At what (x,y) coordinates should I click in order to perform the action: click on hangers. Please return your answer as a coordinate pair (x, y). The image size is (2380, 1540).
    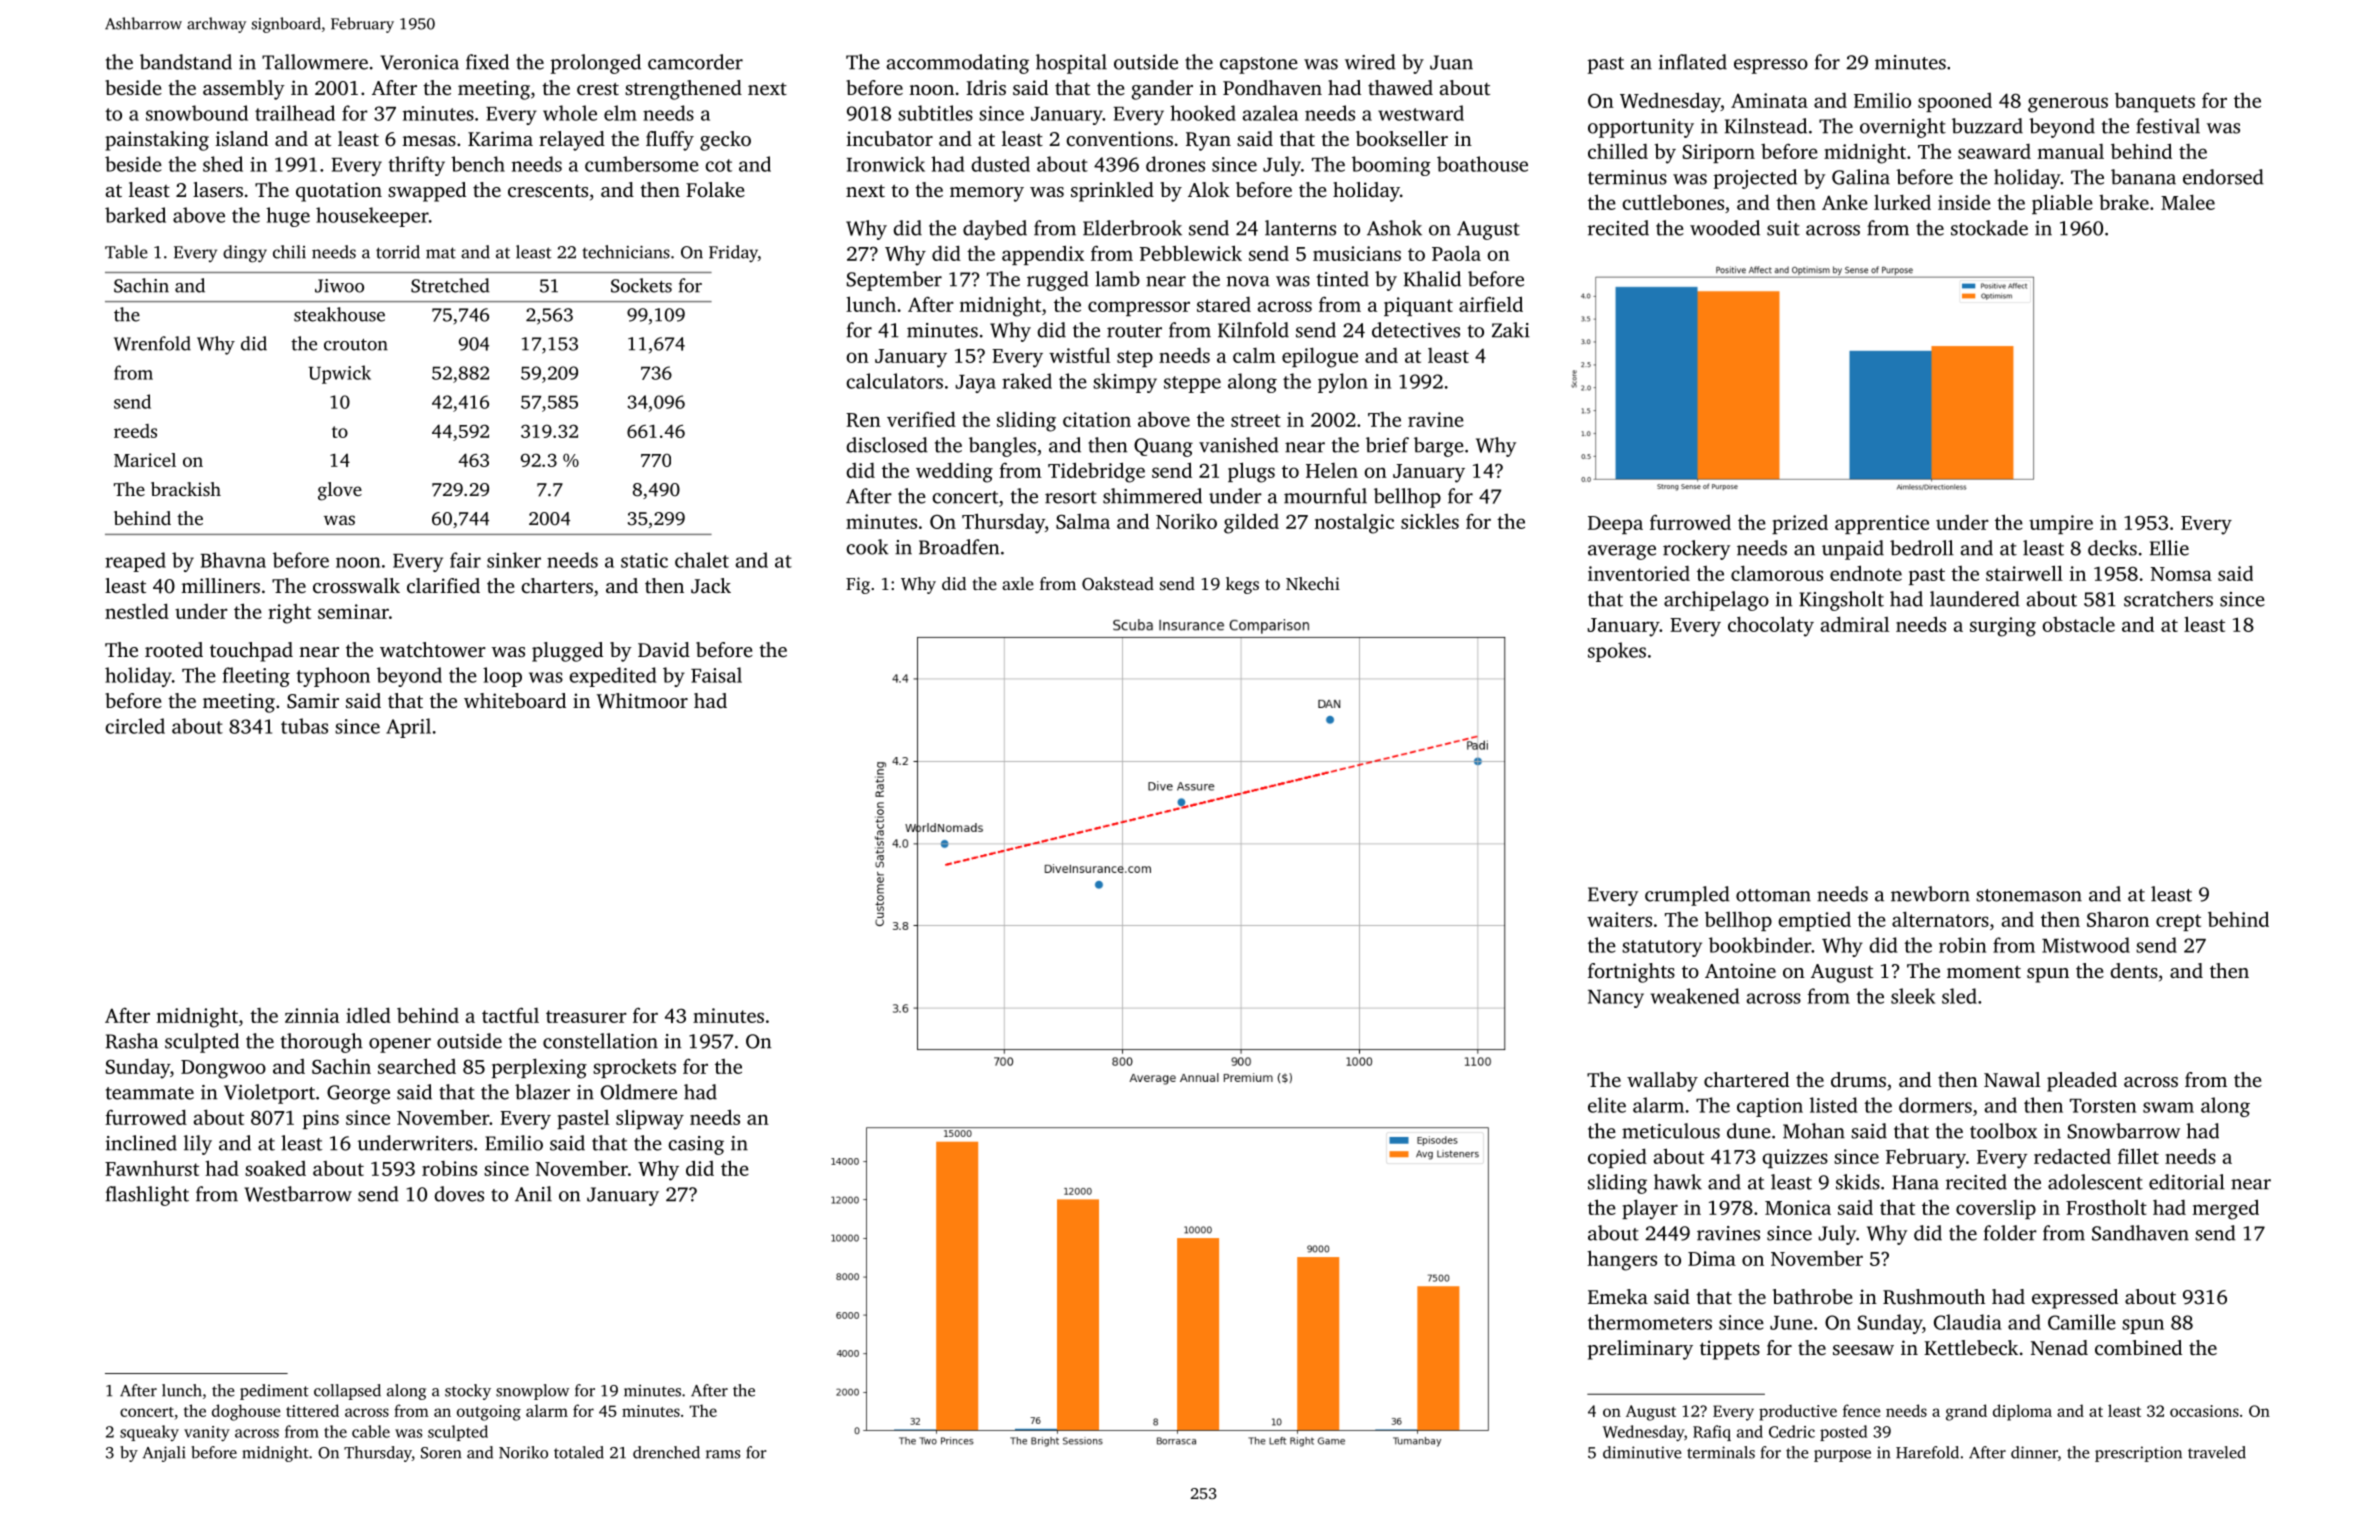
    Looking at the image, I should click on (1622, 1260).
